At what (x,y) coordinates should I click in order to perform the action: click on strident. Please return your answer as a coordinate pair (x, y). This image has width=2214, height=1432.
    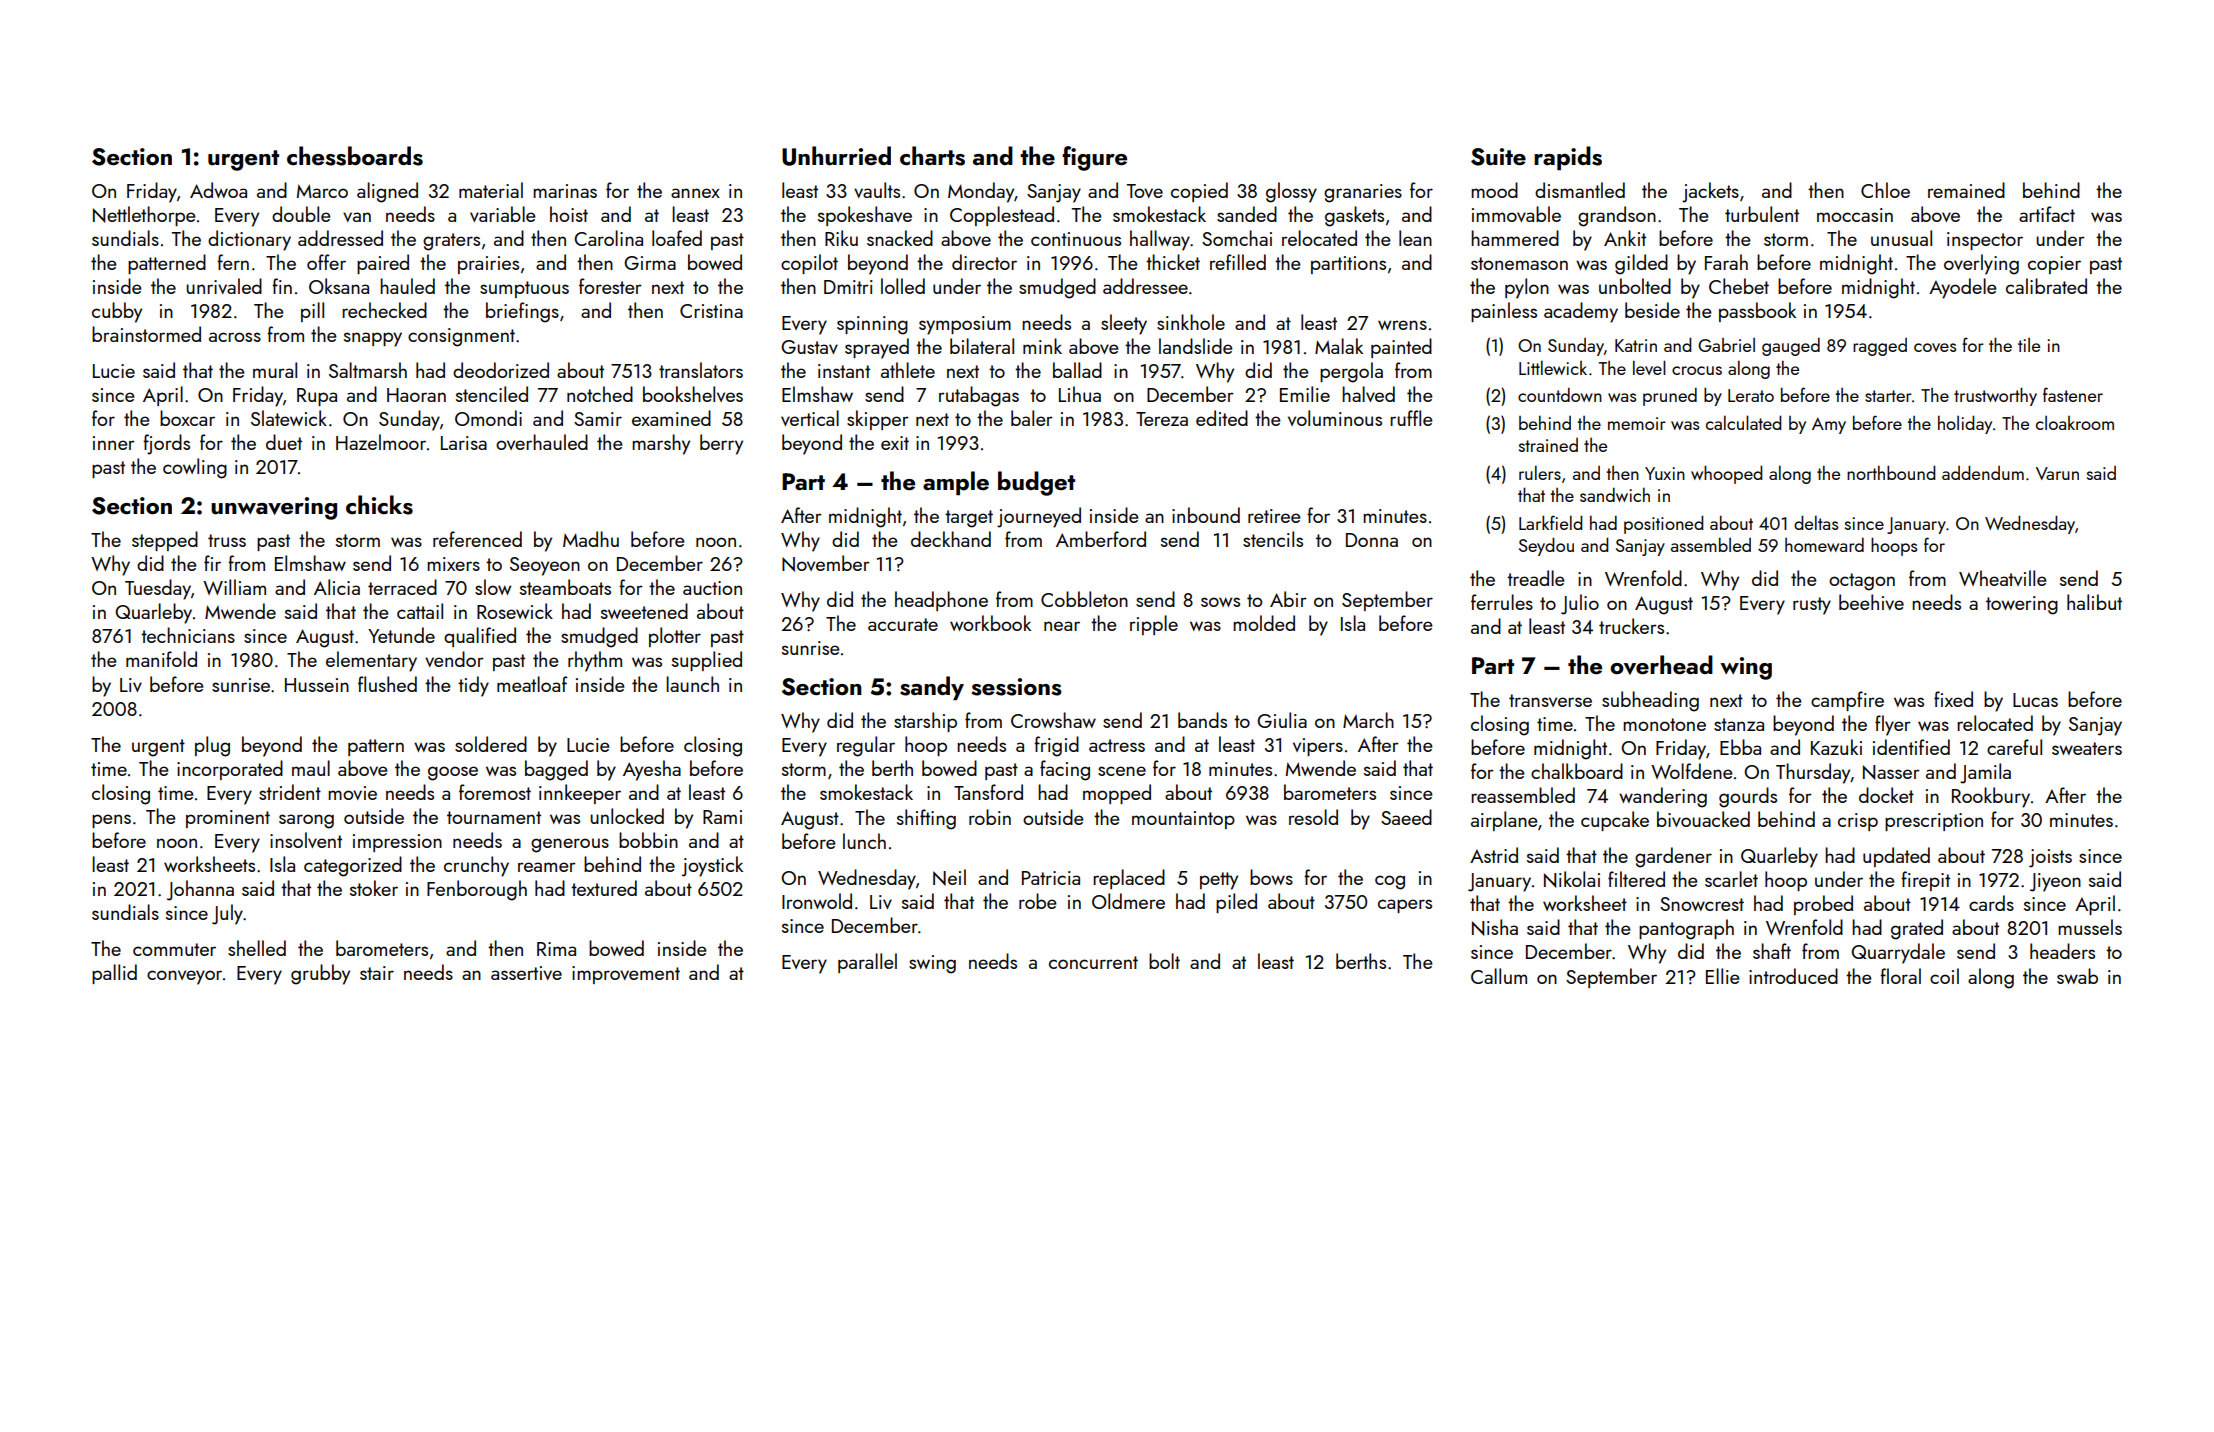
    Looking at the image, I should click on (290, 792).
